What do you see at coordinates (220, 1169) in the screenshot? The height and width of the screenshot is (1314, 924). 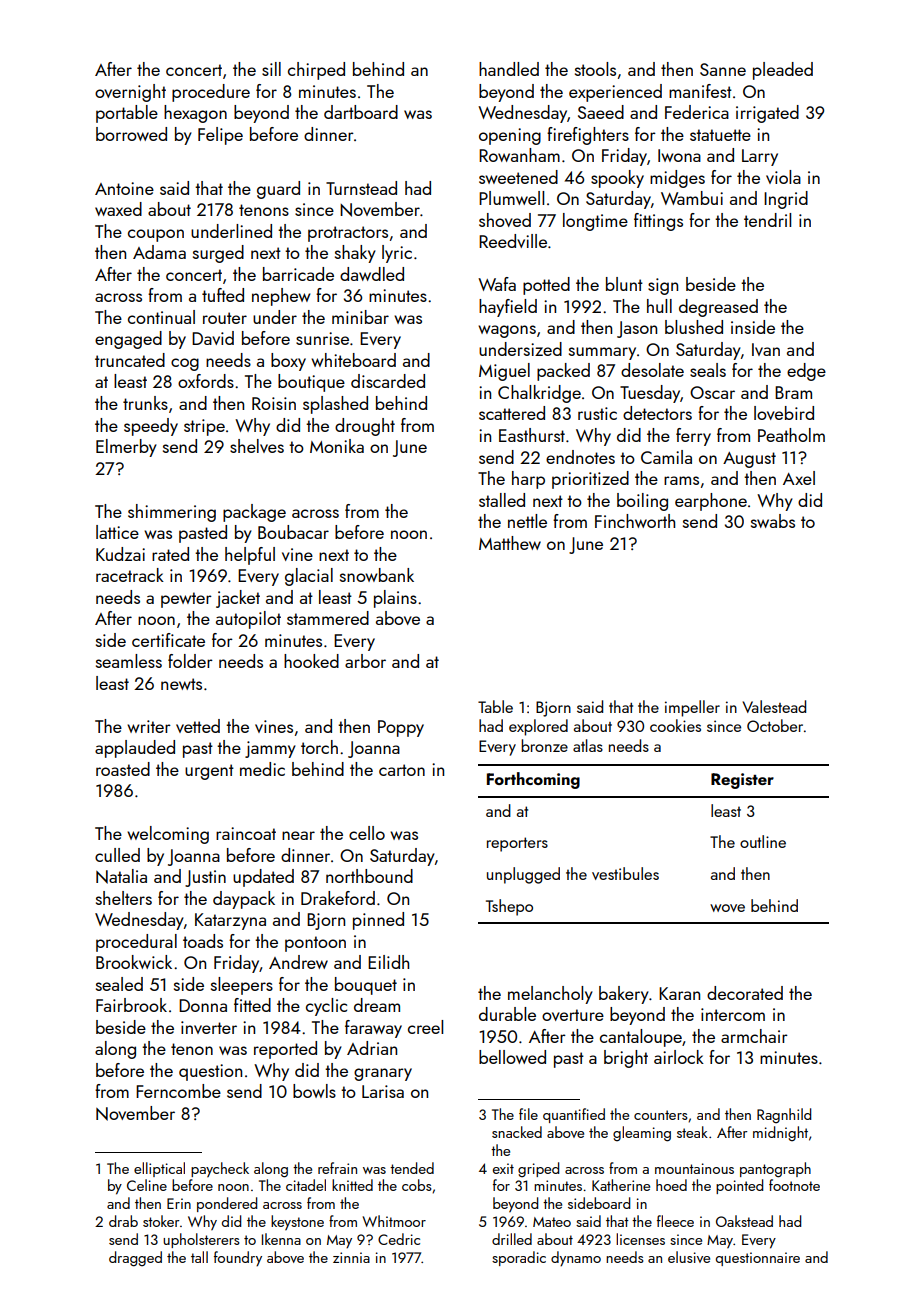 I see `paycheck` at bounding box center [220, 1169].
